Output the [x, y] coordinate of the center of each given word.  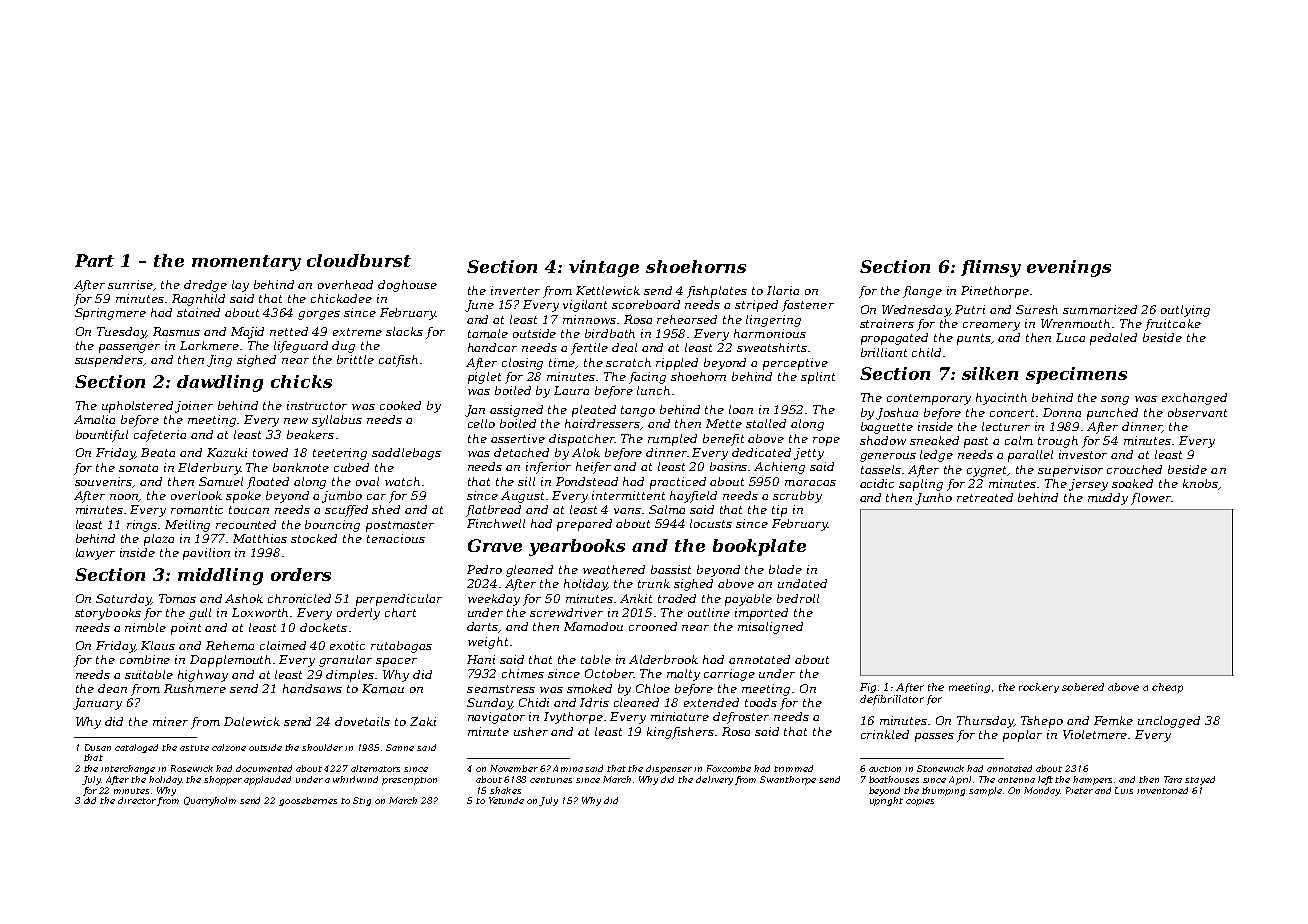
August [522, 497]
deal [624, 347]
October [609, 673]
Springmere [110, 314]
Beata [158, 452]
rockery [1039, 688]
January [97, 704]
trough [1058, 442]
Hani [481, 659]
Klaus [158, 645]
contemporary [929, 399]
